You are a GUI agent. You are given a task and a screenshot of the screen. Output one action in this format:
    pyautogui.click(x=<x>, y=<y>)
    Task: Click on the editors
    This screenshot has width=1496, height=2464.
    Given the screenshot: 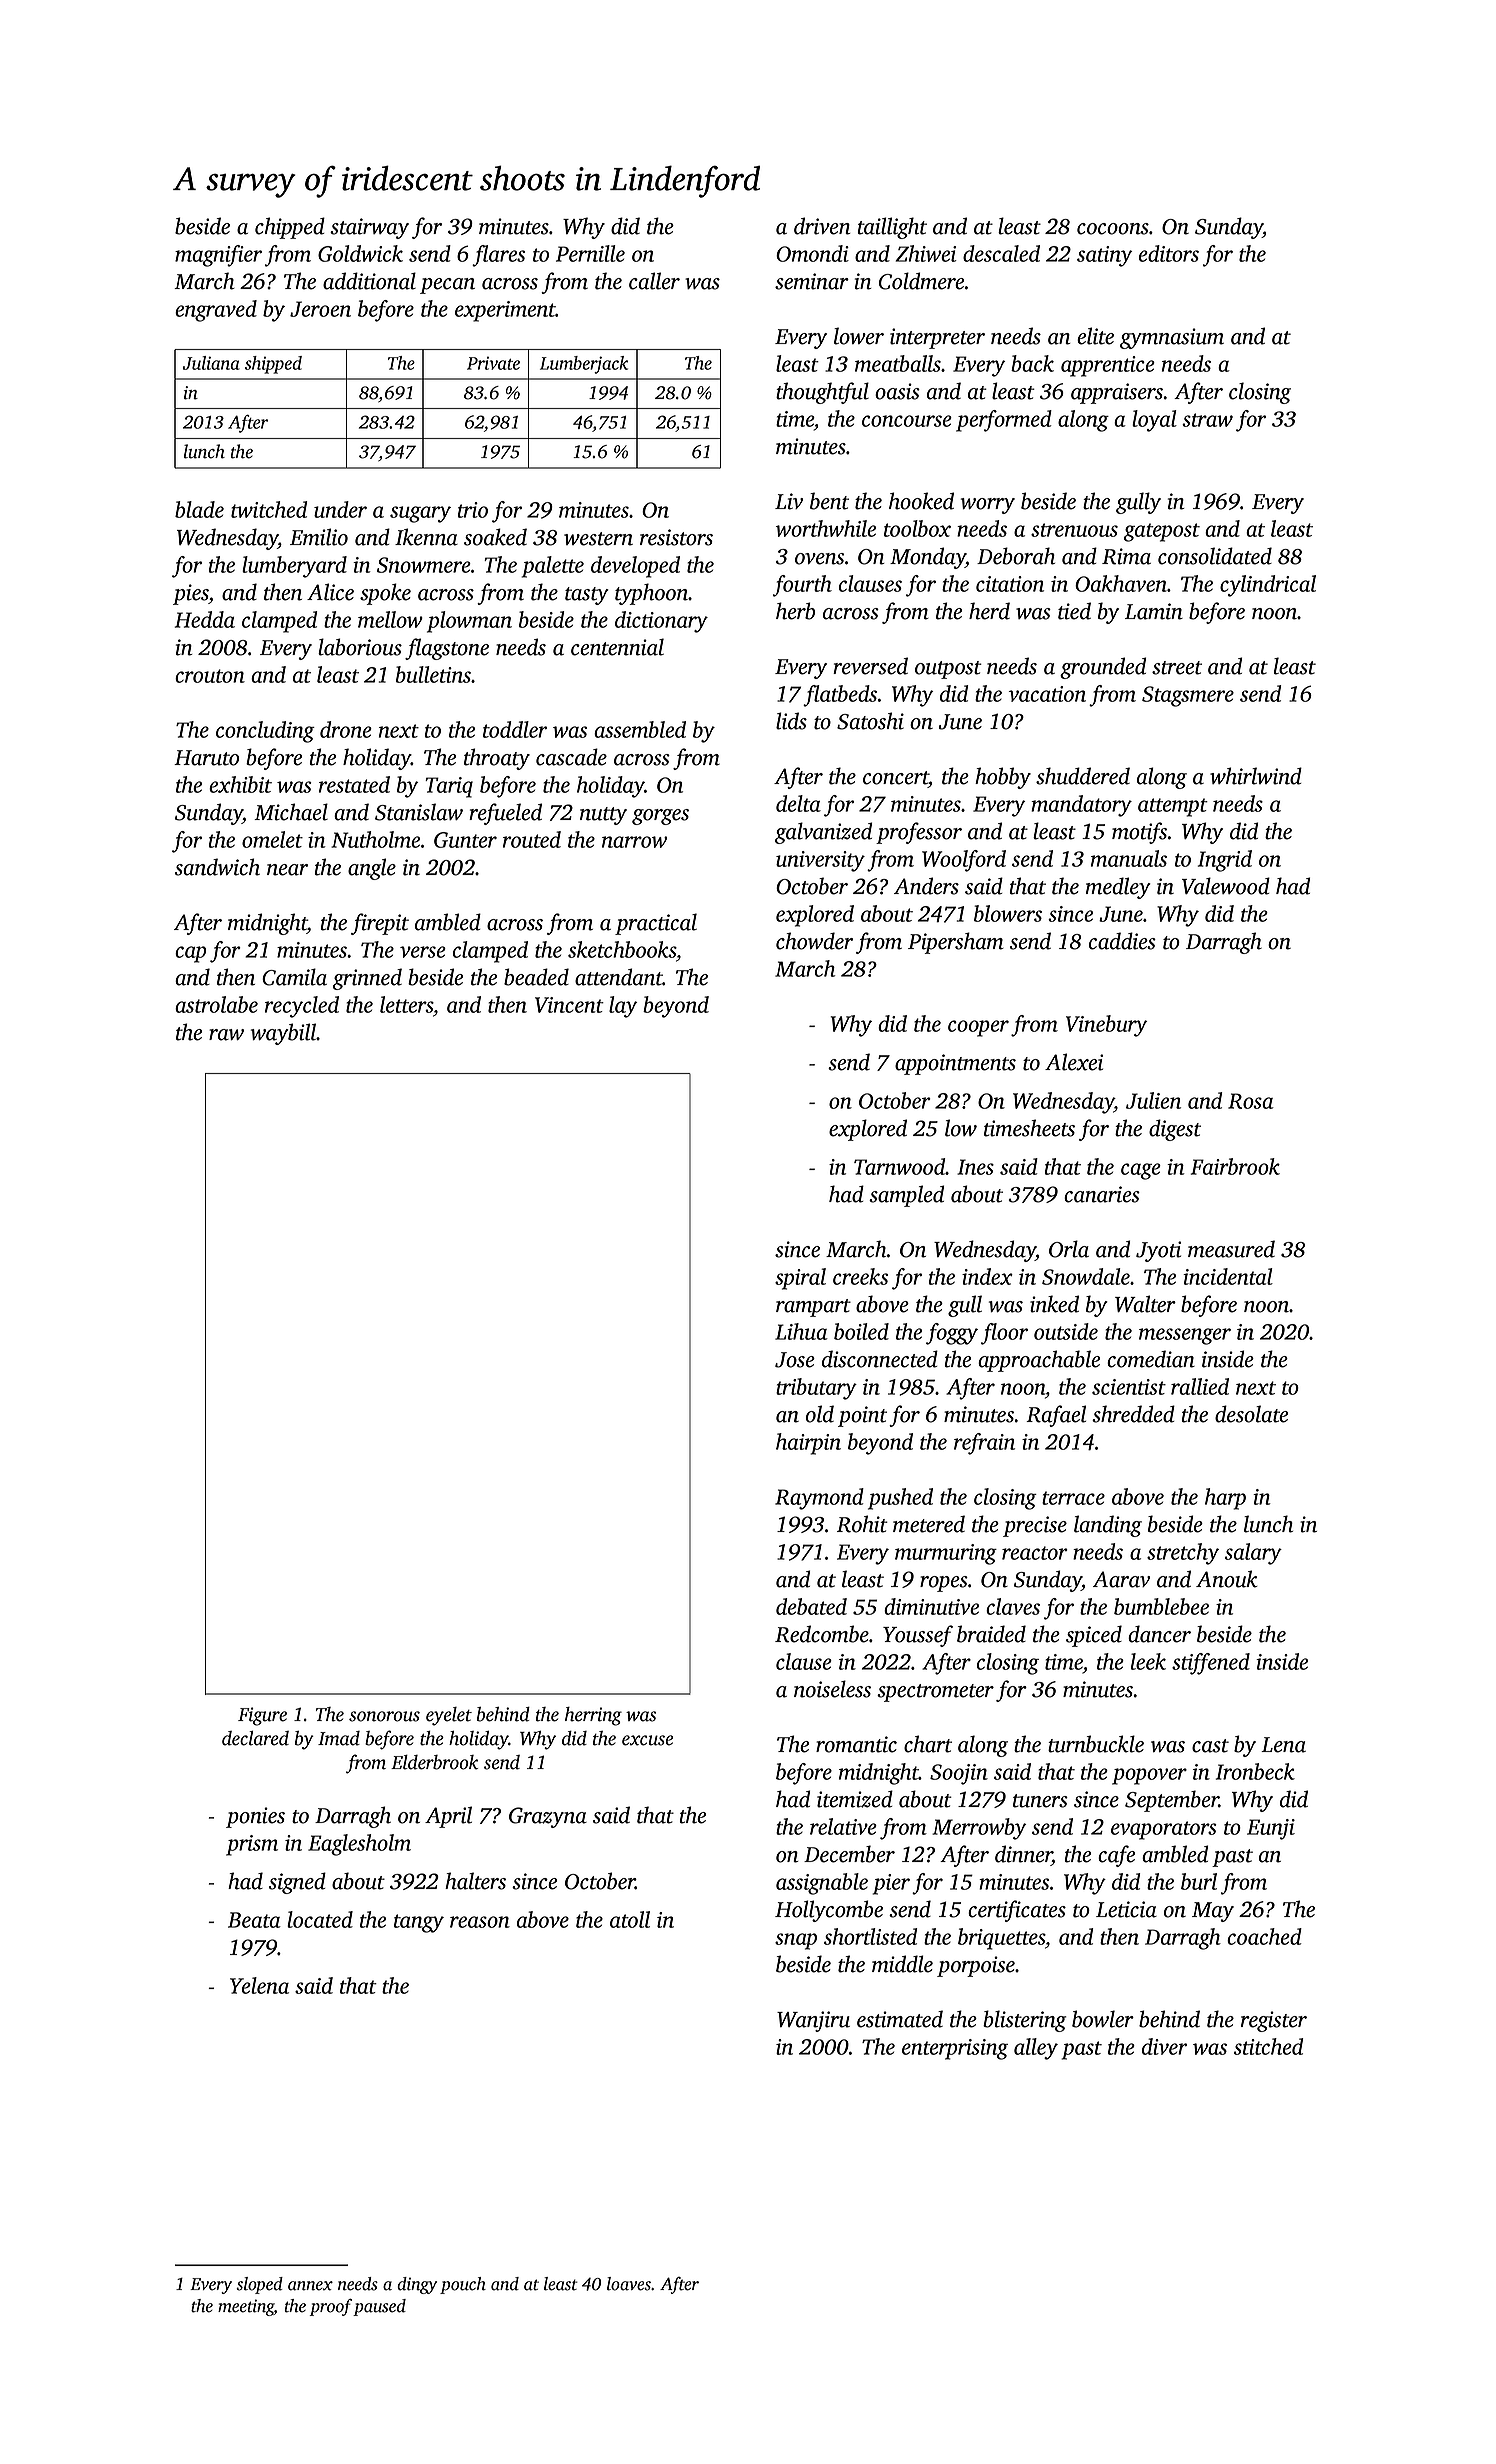 What is the action you would take?
    pyautogui.click(x=1169, y=253)
